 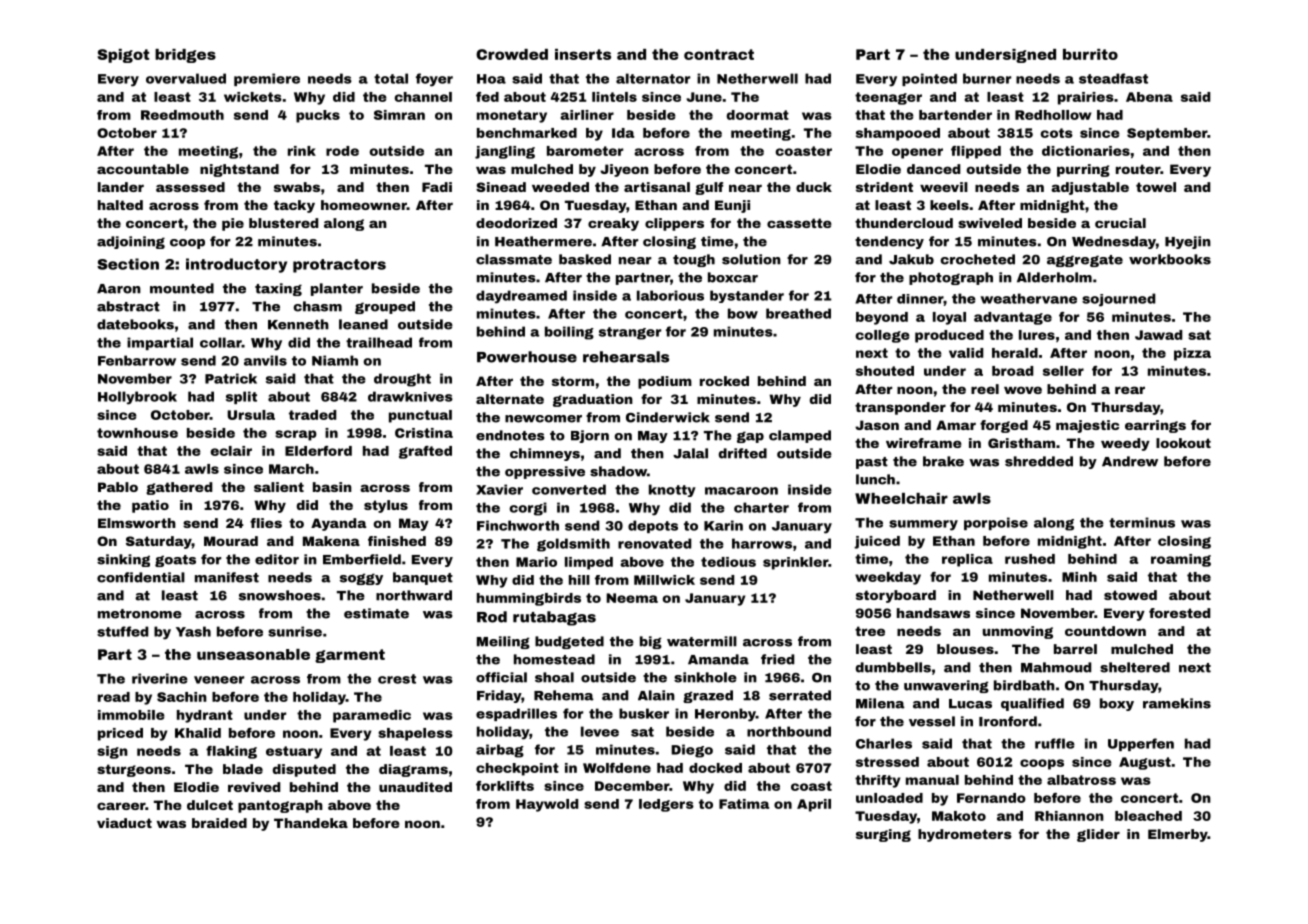 What do you see at coordinates (1177, 703) in the screenshot?
I see `ramekins` at bounding box center [1177, 703].
